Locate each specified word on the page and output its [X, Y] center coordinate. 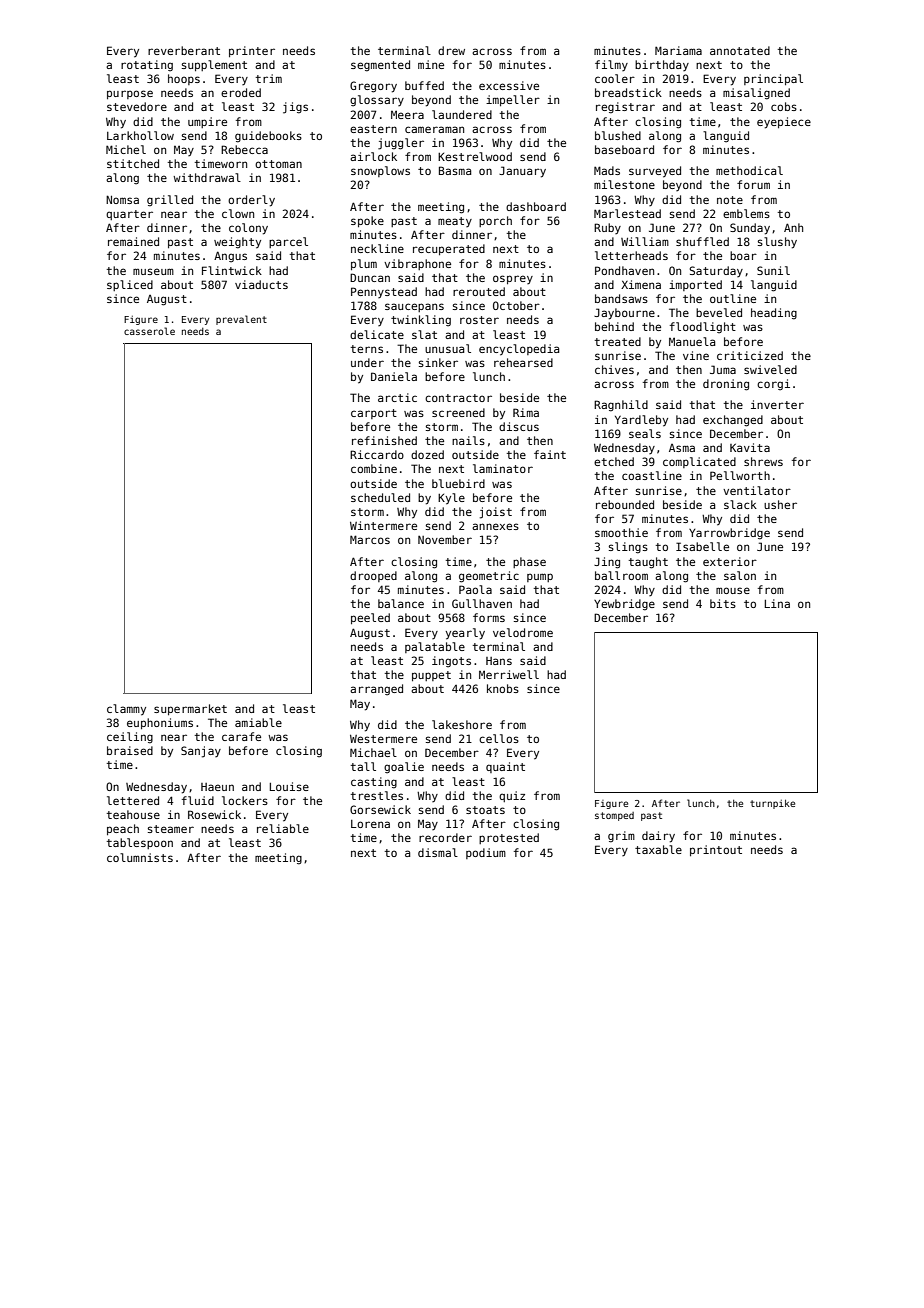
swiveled [770, 369]
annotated [740, 50]
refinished [384, 440]
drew [451, 50]
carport [374, 414]
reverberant [184, 50]
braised [130, 750]
